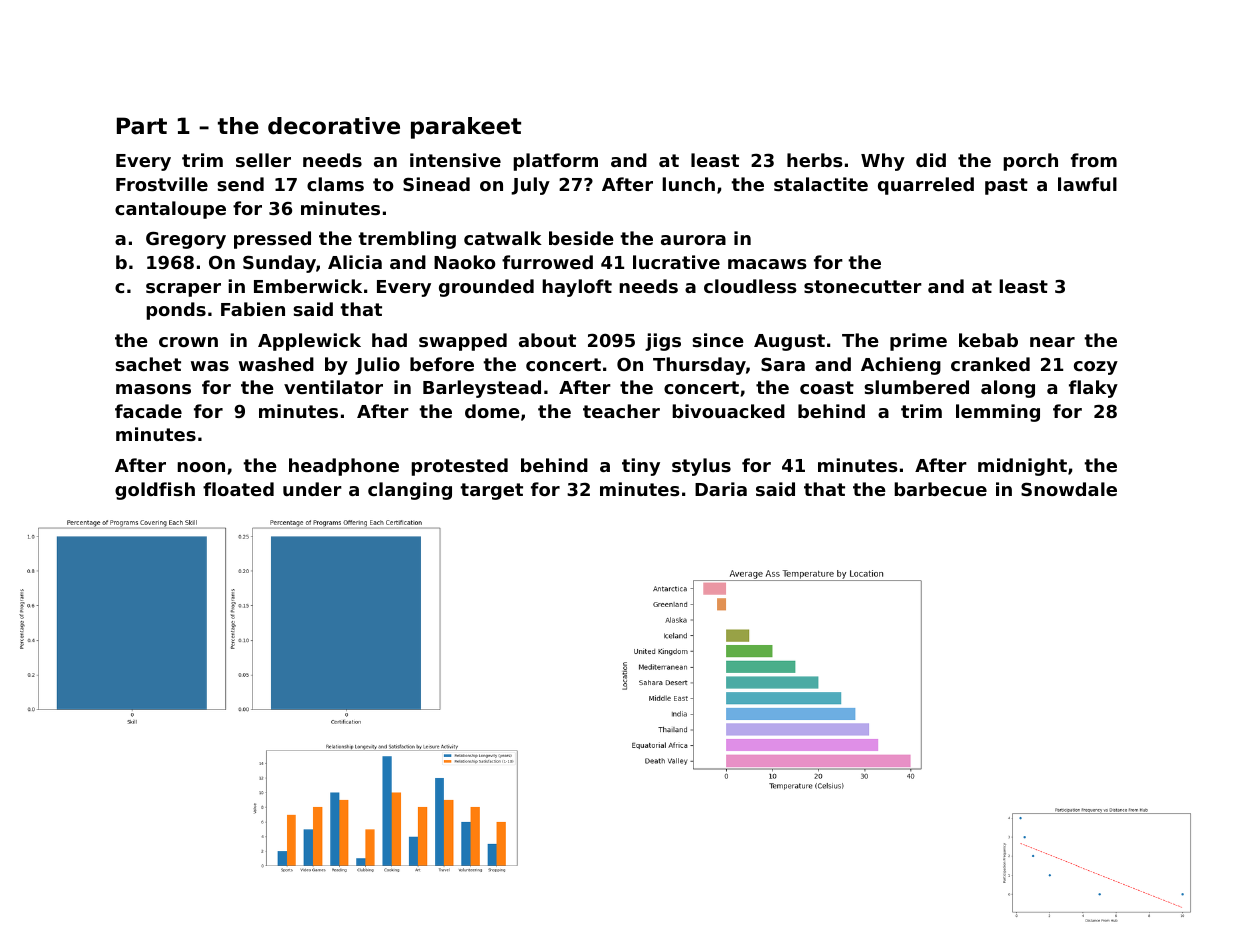 The image size is (1233, 952). Describe the element at coordinates (436, 184) in the image. I see `Sinead` at that location.
